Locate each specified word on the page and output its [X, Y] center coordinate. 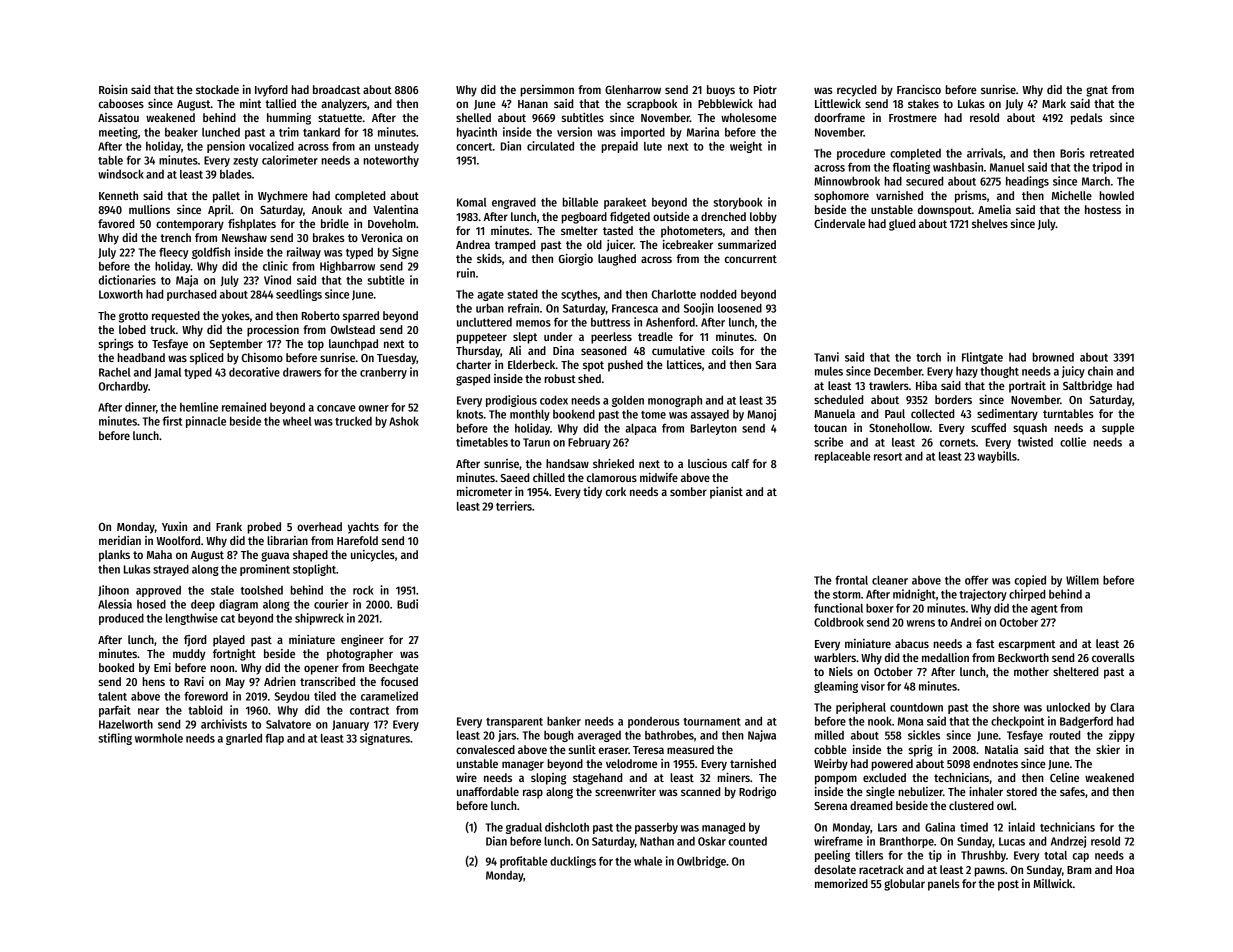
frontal [851, 580]
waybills [997, 457]
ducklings [573, 862]
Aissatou [118, 117]
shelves [990, 223]
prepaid [620, 147]
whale [648, 861]
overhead [319, 526]
